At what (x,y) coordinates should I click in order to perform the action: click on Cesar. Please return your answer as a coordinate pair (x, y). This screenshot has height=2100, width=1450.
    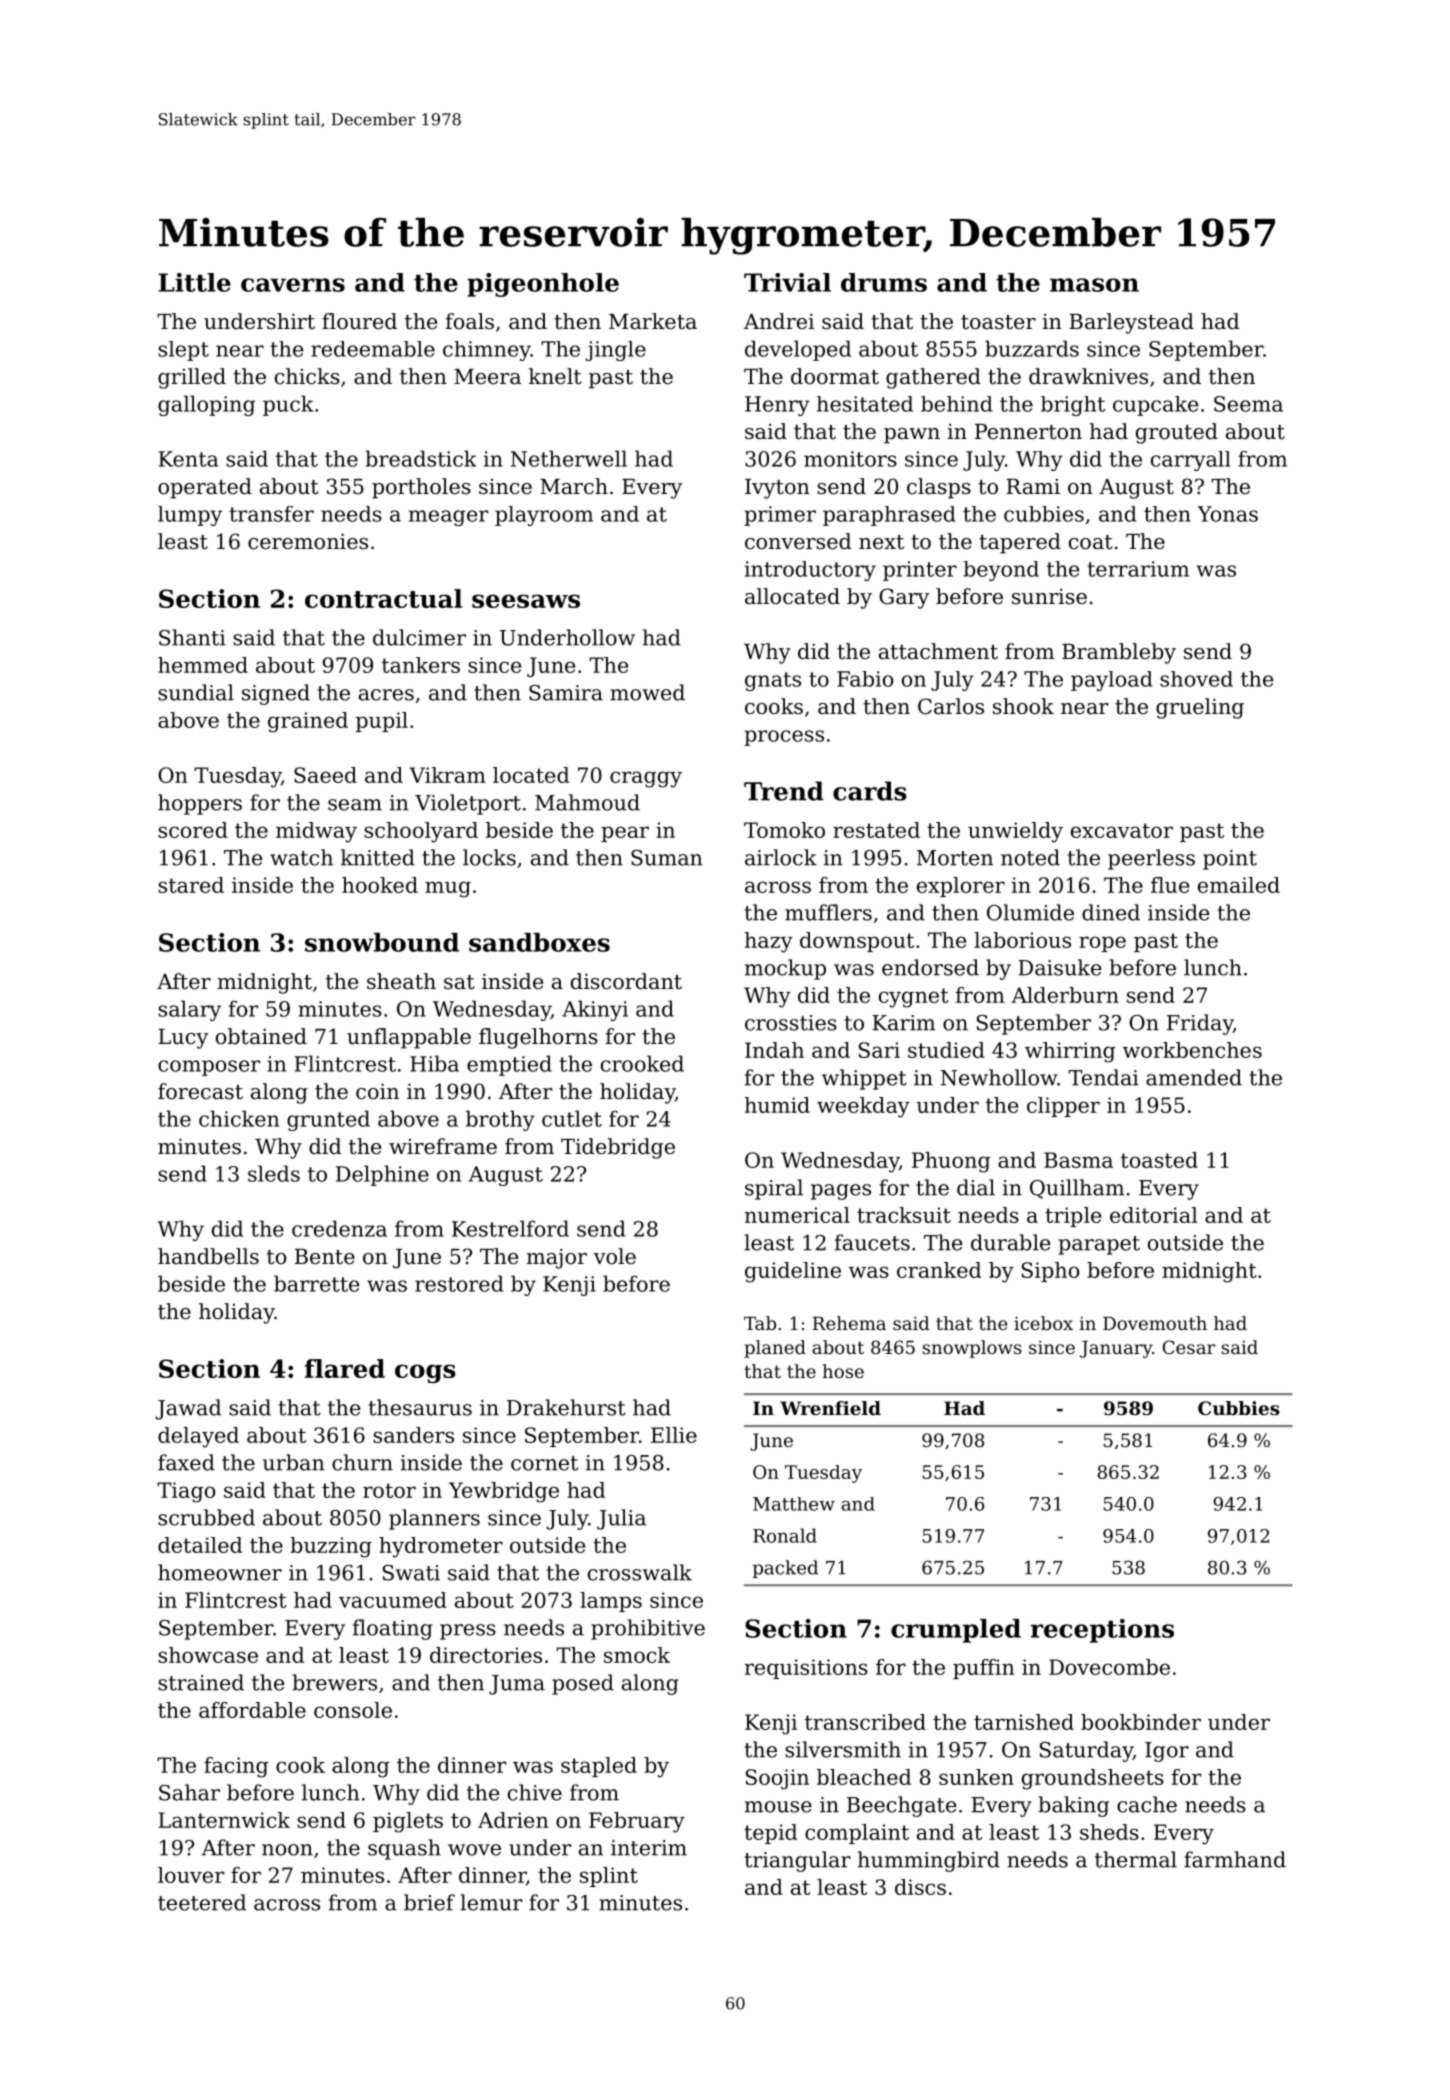
    Looking at the image, I should click on (1189, 1347).
